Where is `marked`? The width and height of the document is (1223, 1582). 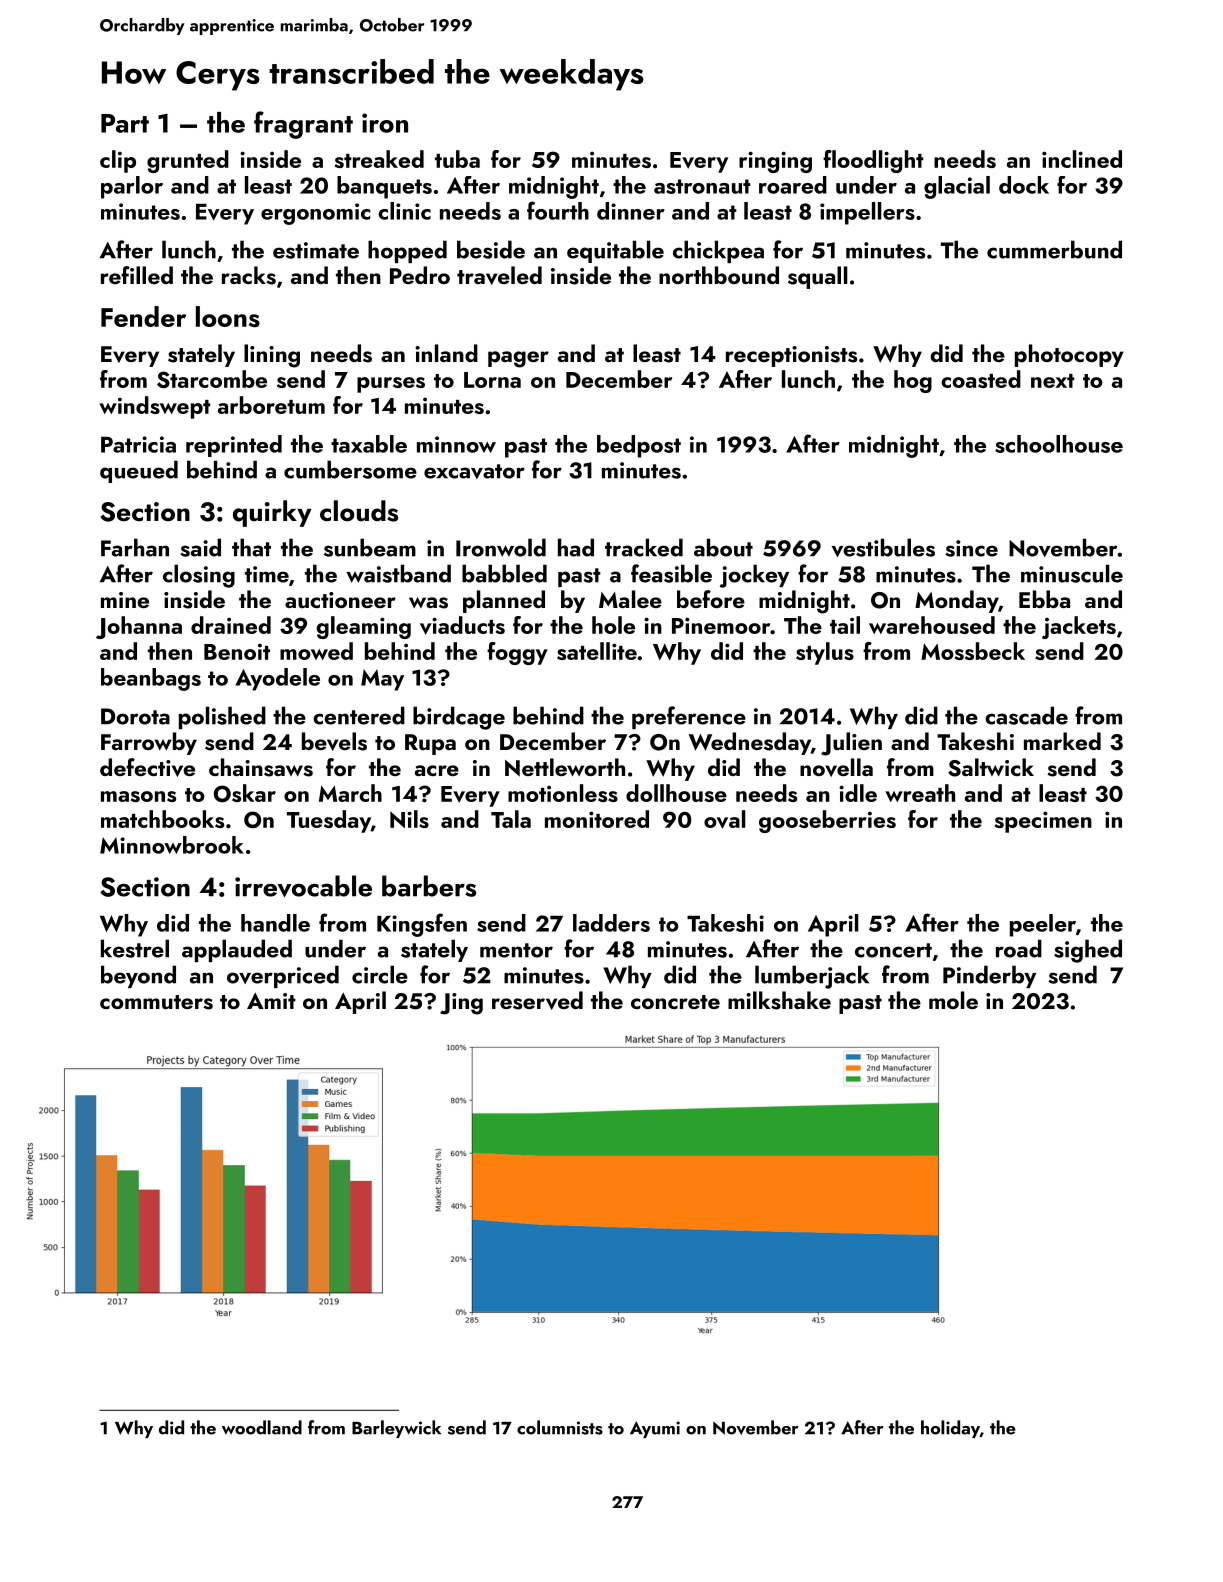
marked is located at coordinates (1062, 741).
